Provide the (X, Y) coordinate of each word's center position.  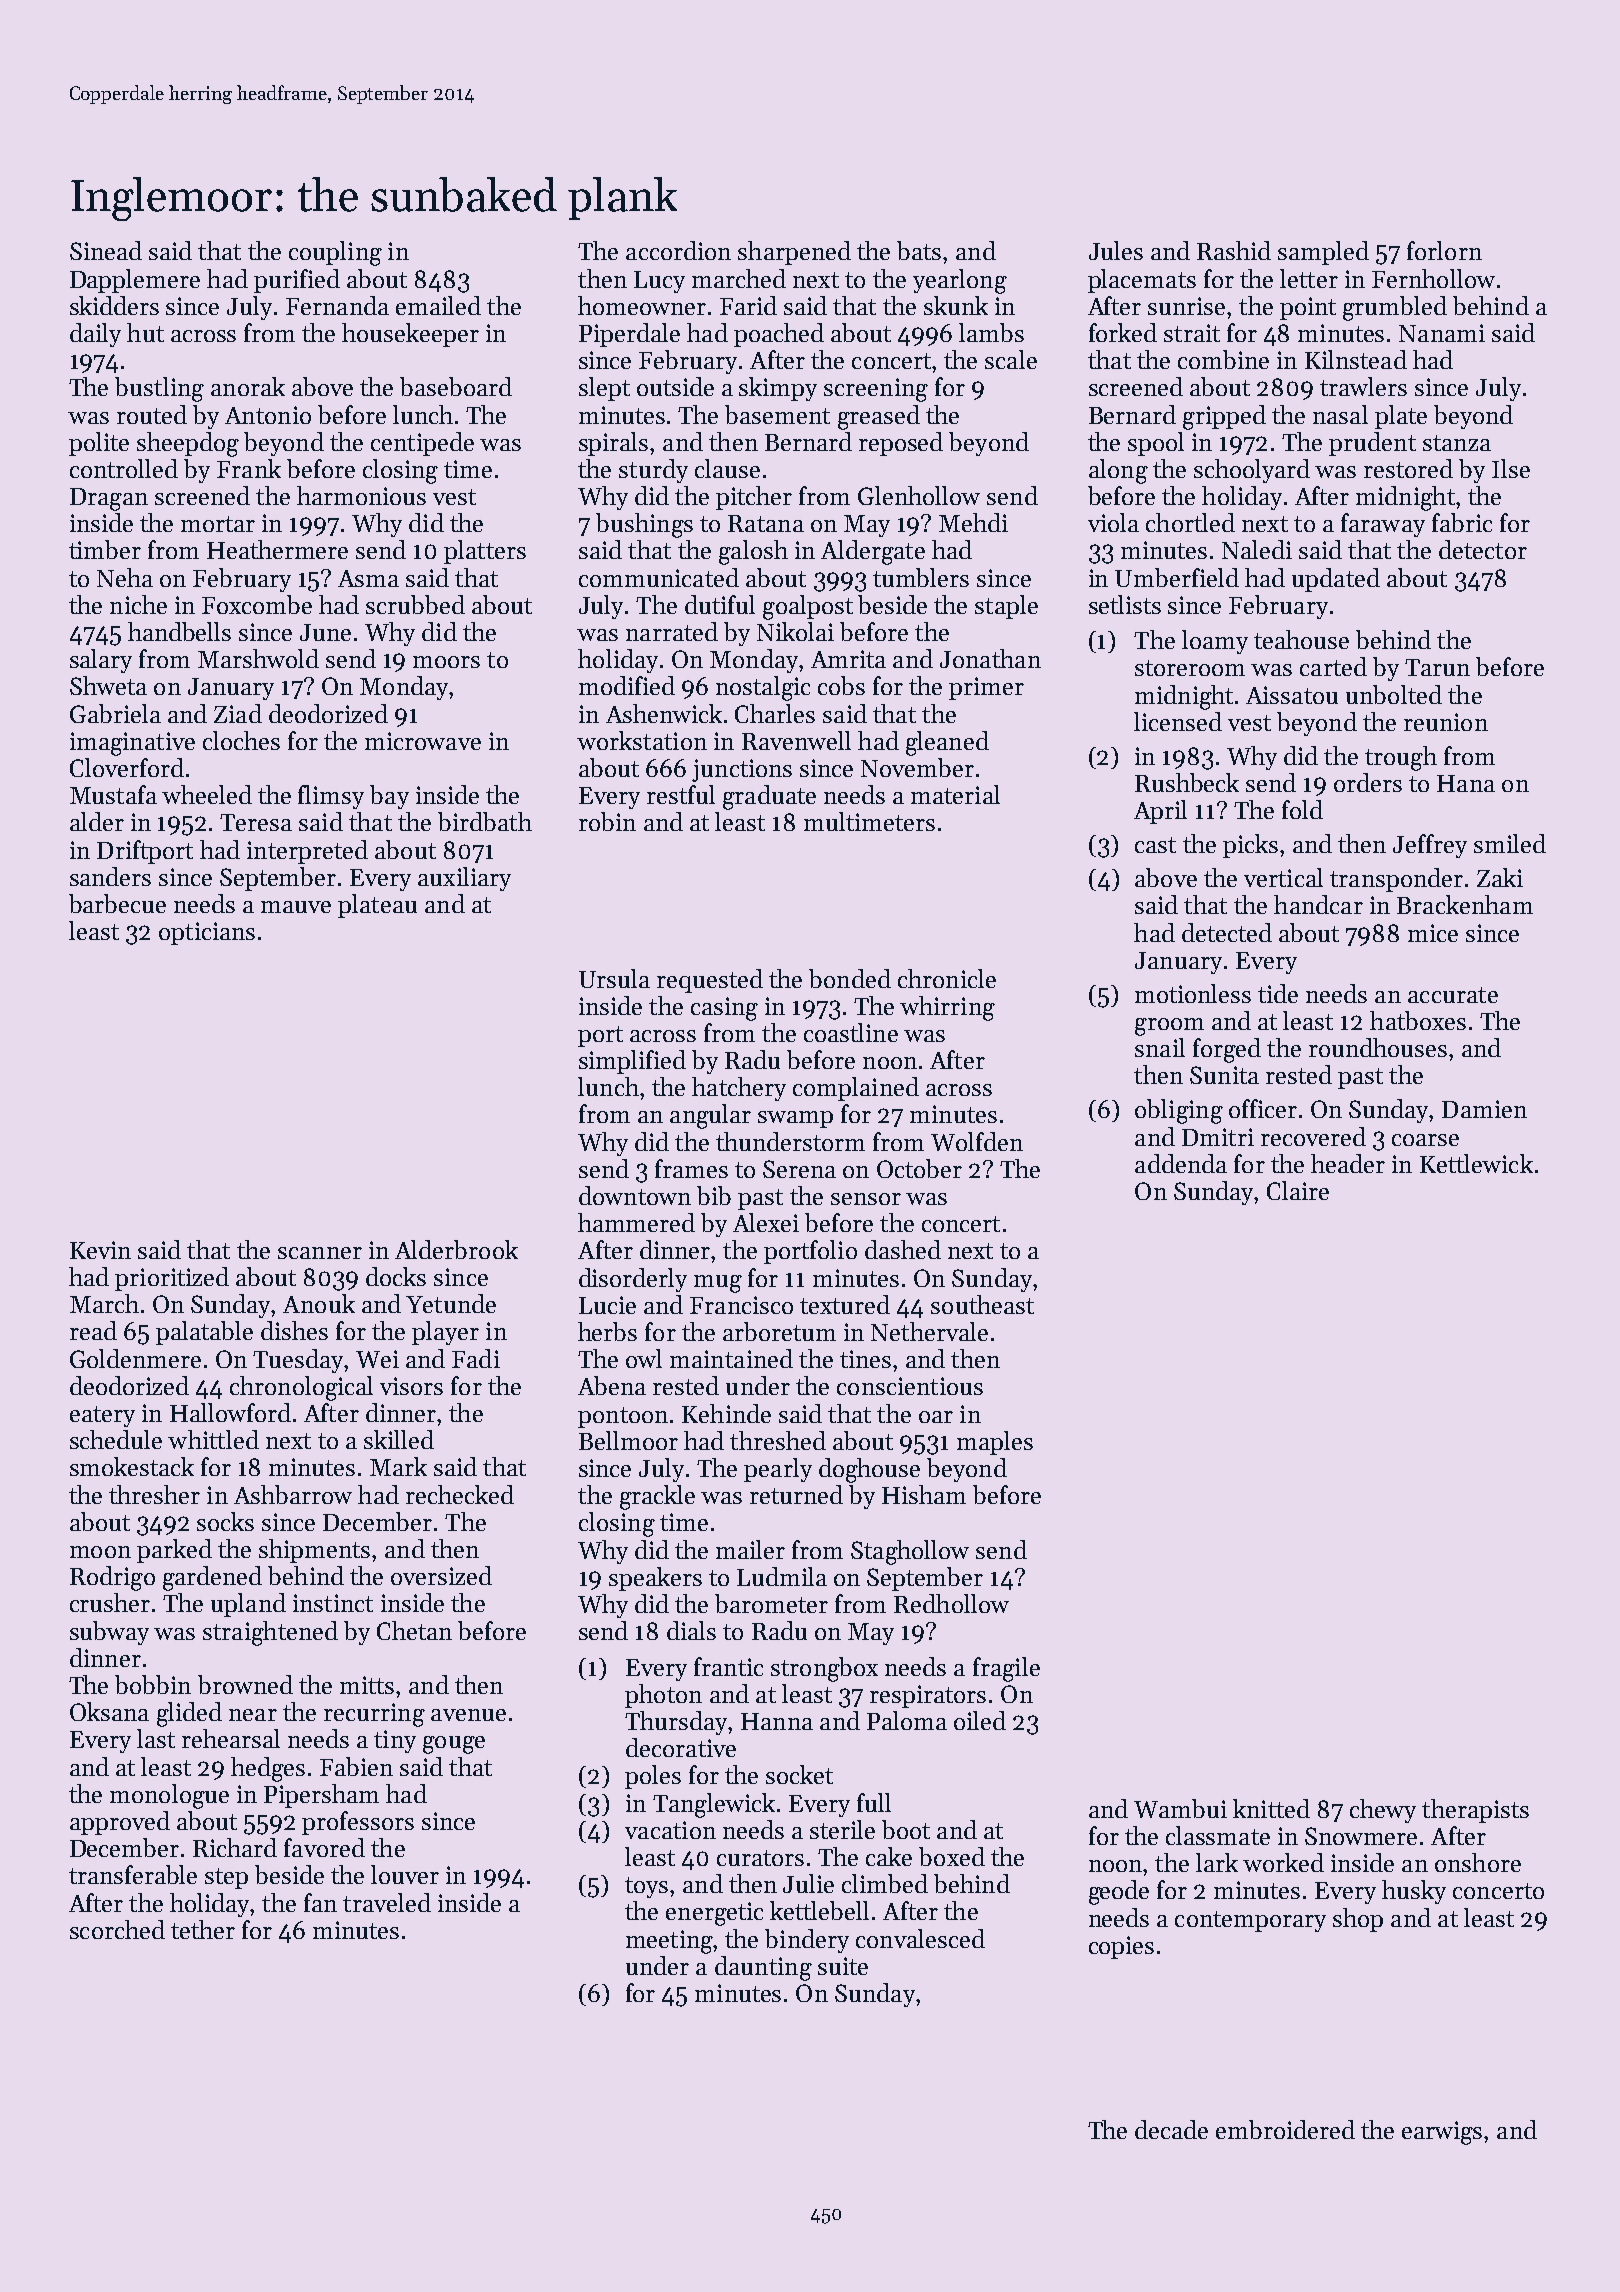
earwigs (1442, 2133)
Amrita (848, 659)
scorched (117, 1929)
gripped (1224, 417)
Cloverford (127, 767)
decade (1171, 2129)
